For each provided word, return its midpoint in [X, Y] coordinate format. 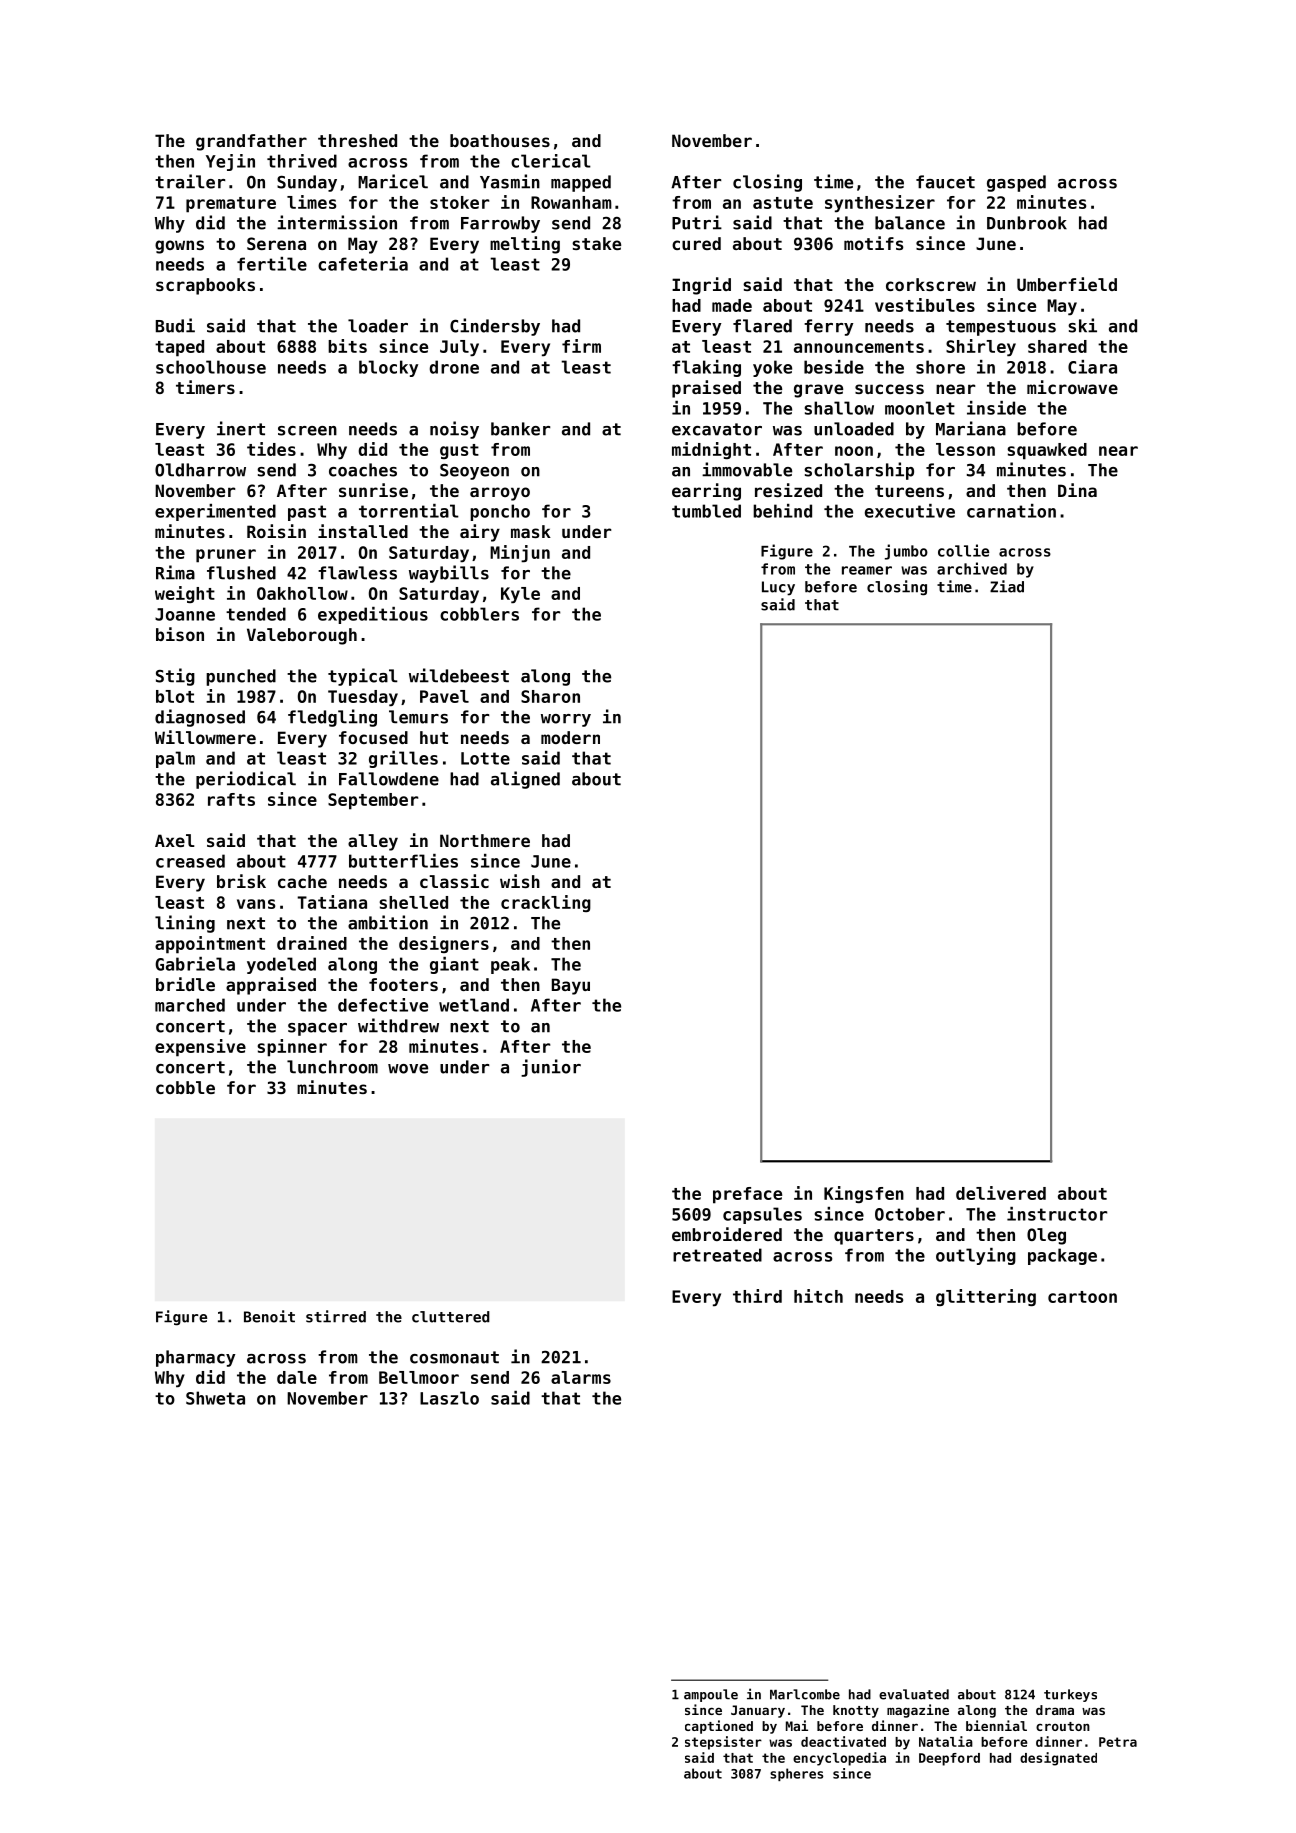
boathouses [500, 140]
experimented [215, 512]
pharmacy [195, 1358]
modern [570, 737]
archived [972, 568]
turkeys [1070, 1695]
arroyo [500, 494]
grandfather [251, 142]
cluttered [451, 1317]
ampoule [711, 1695]
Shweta [215, 1398]
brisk [241, 881]
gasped [1016, 183]
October [910, 1214]
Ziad [1007, 586]
